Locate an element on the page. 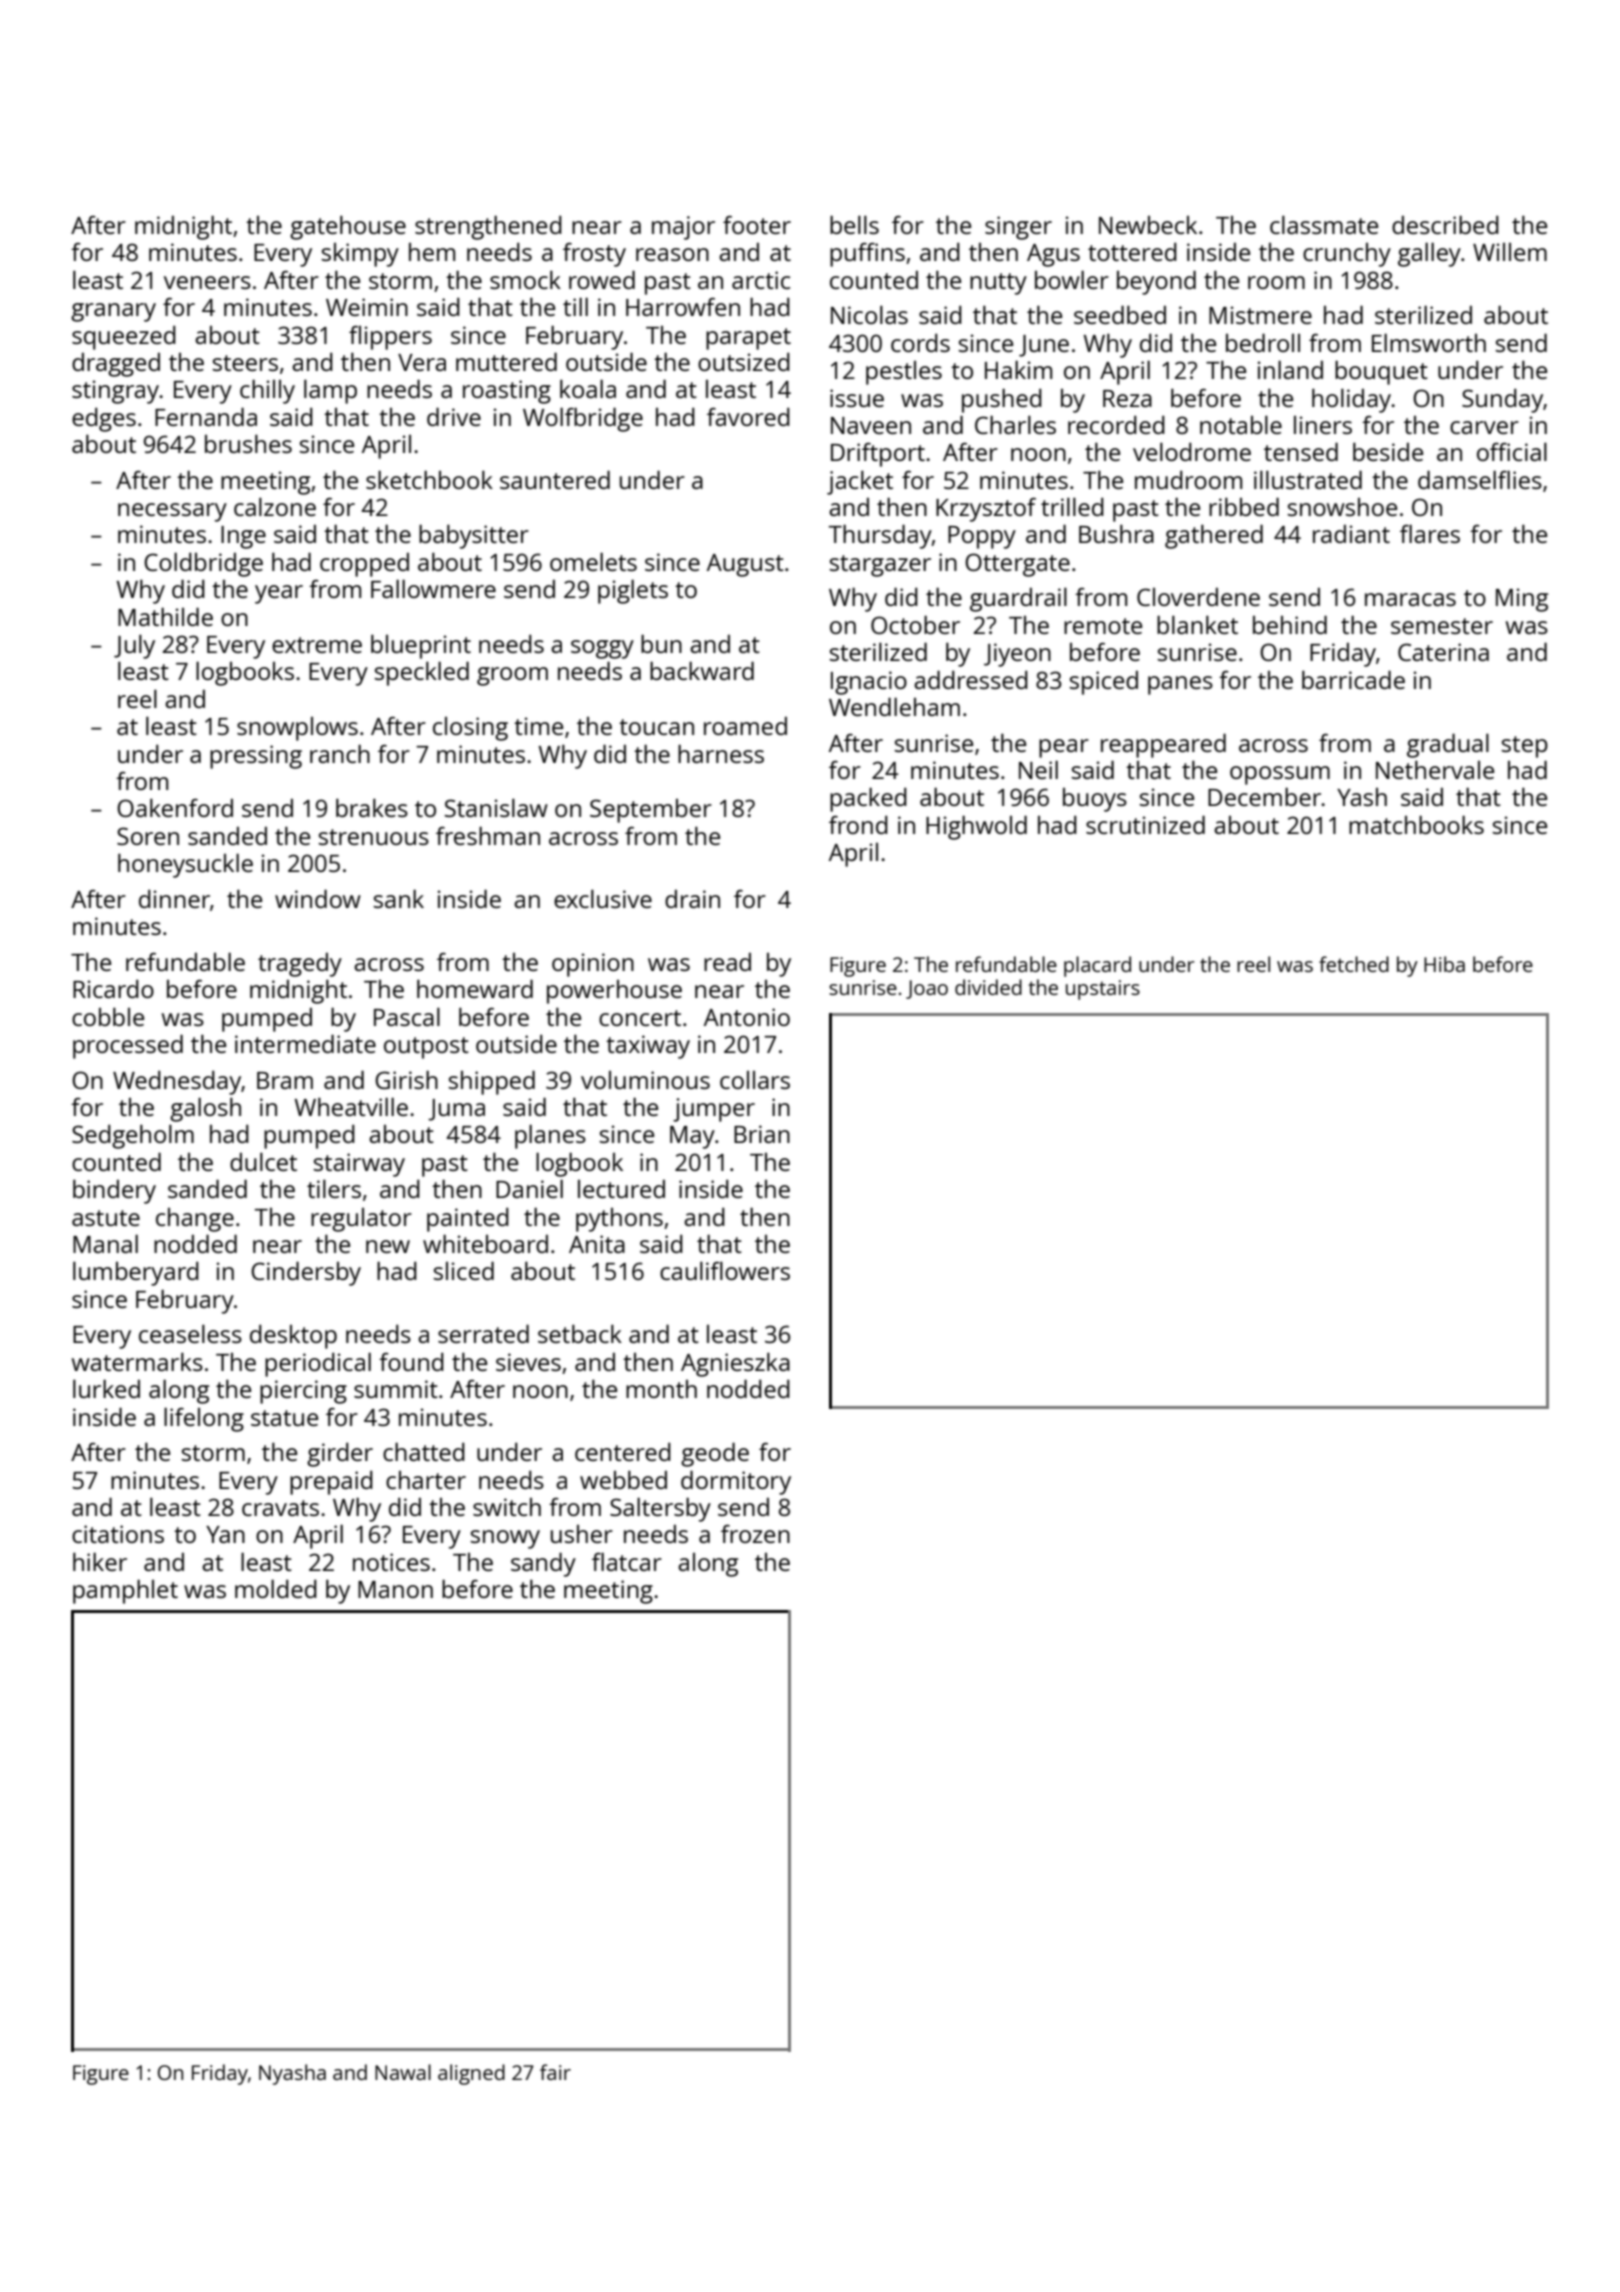 This document has width=1620, height=2292. favored is located at coordinates (748, 416).
